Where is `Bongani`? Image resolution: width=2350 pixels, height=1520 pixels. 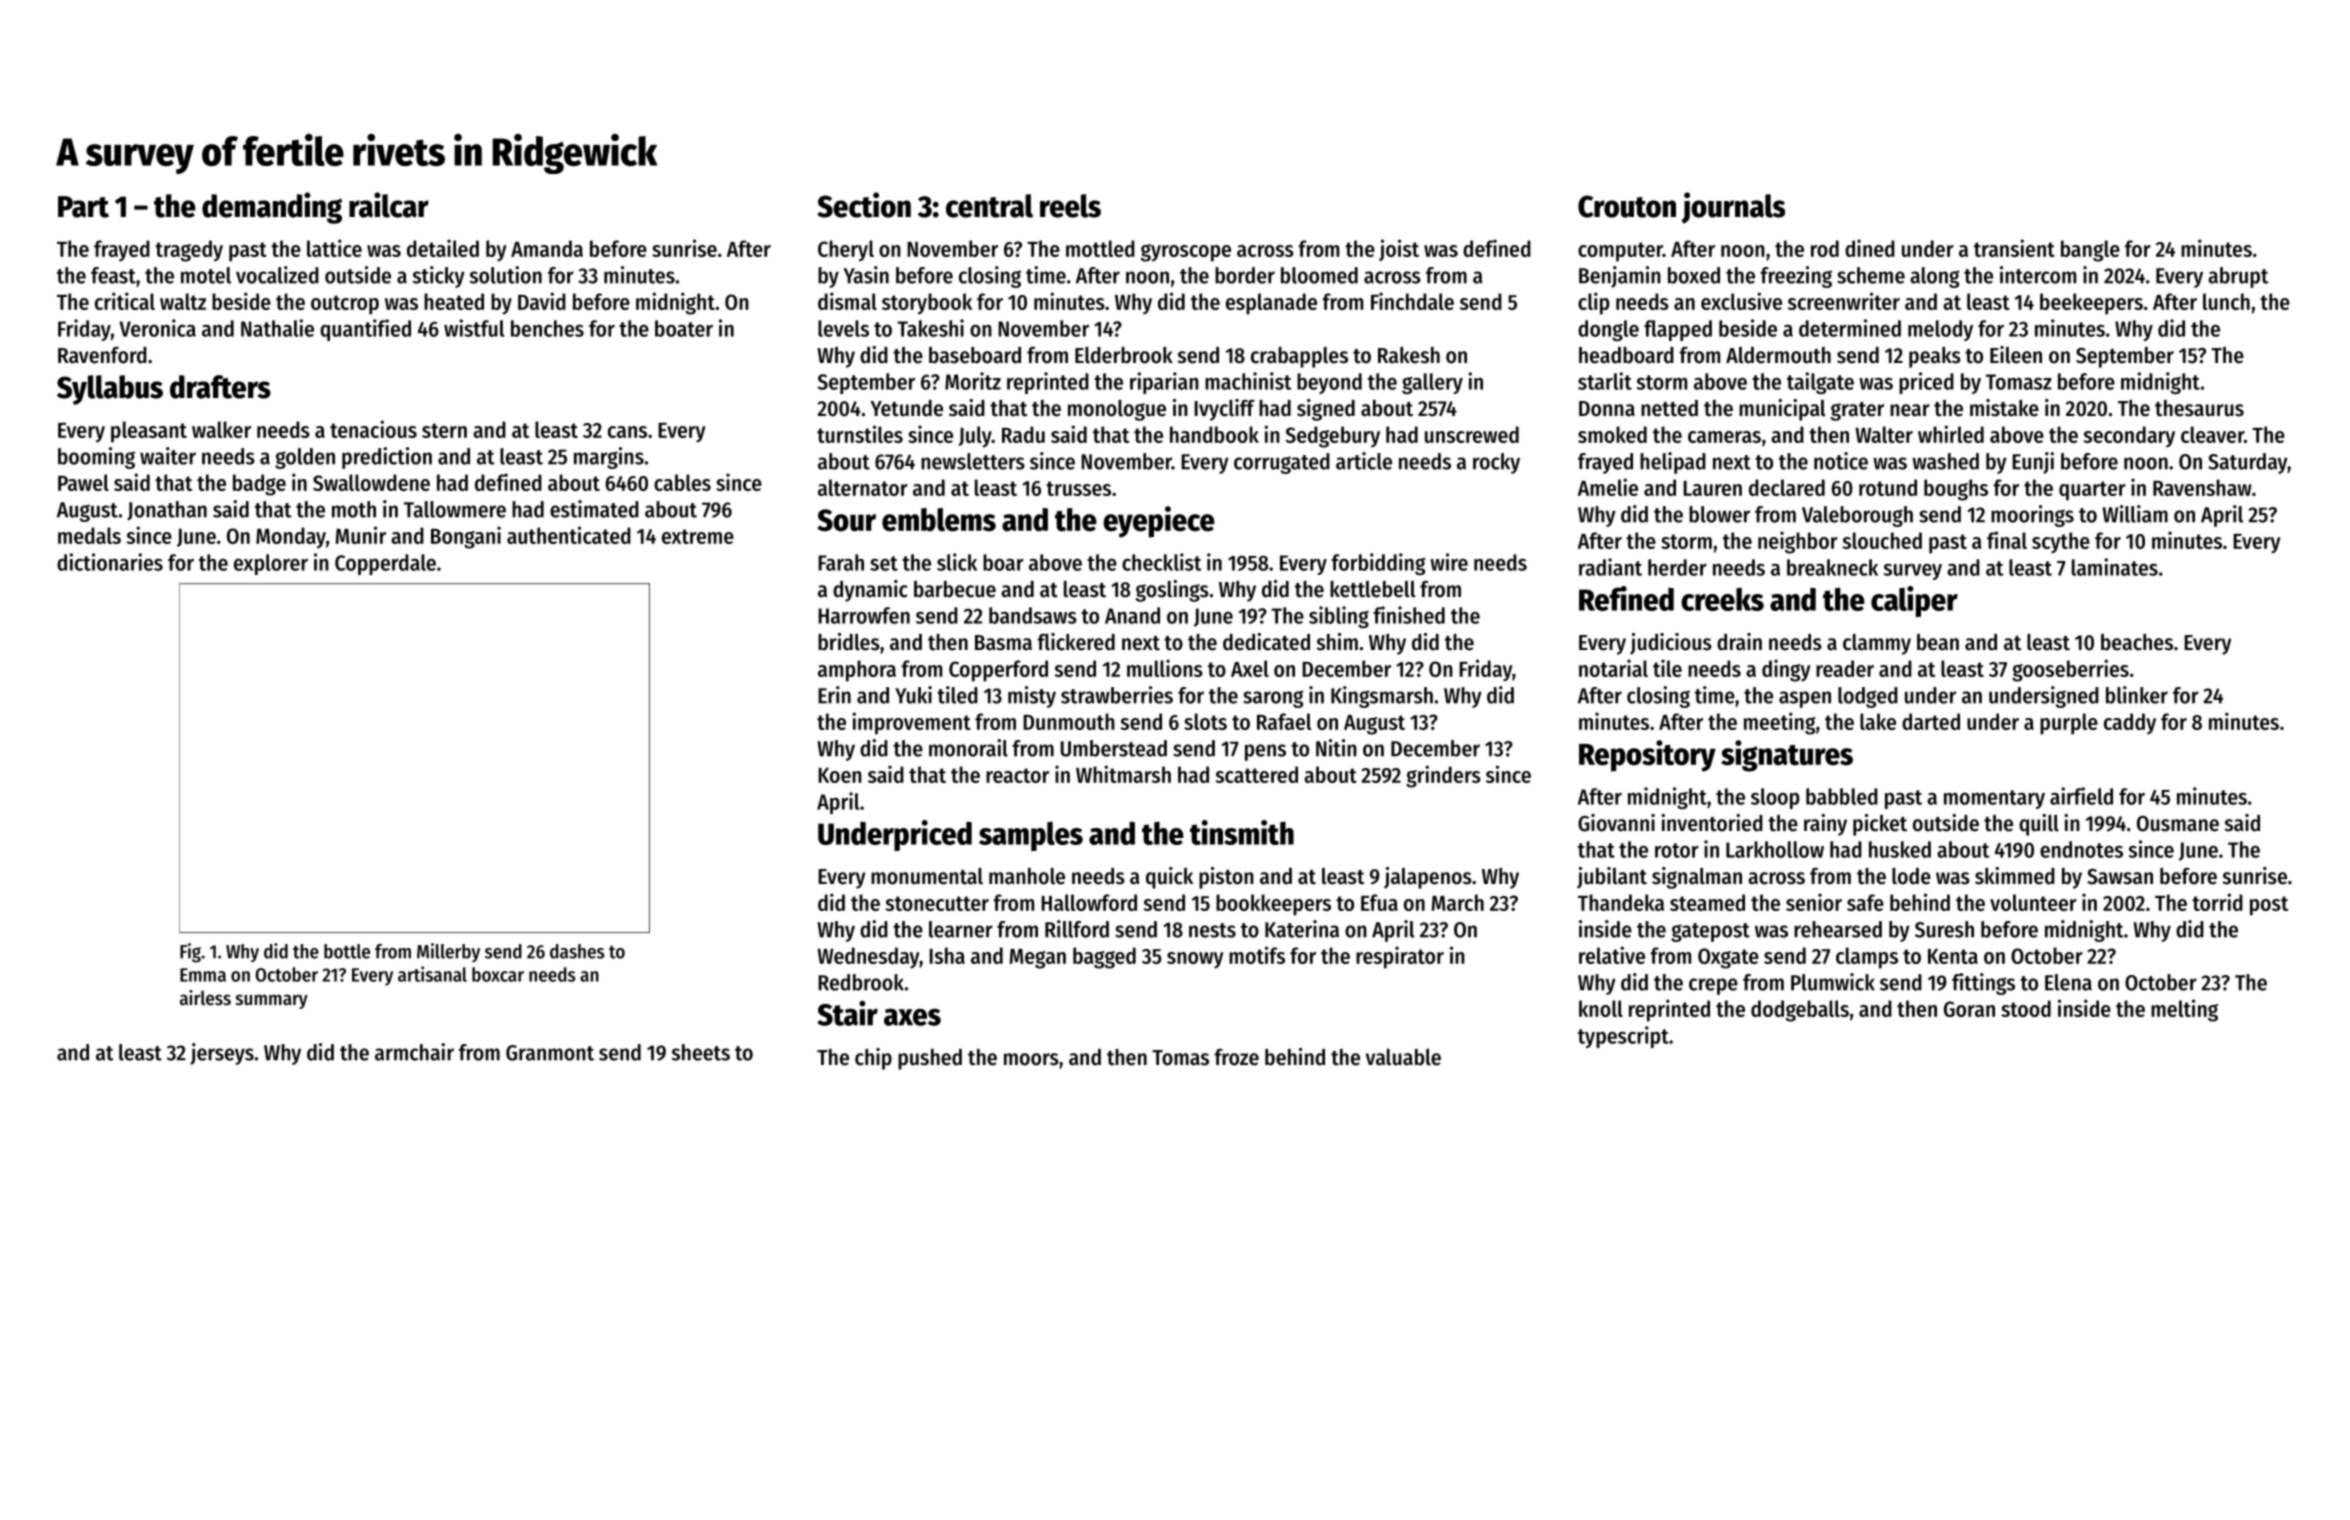 Bongani is located at coordinates (466, 537).
